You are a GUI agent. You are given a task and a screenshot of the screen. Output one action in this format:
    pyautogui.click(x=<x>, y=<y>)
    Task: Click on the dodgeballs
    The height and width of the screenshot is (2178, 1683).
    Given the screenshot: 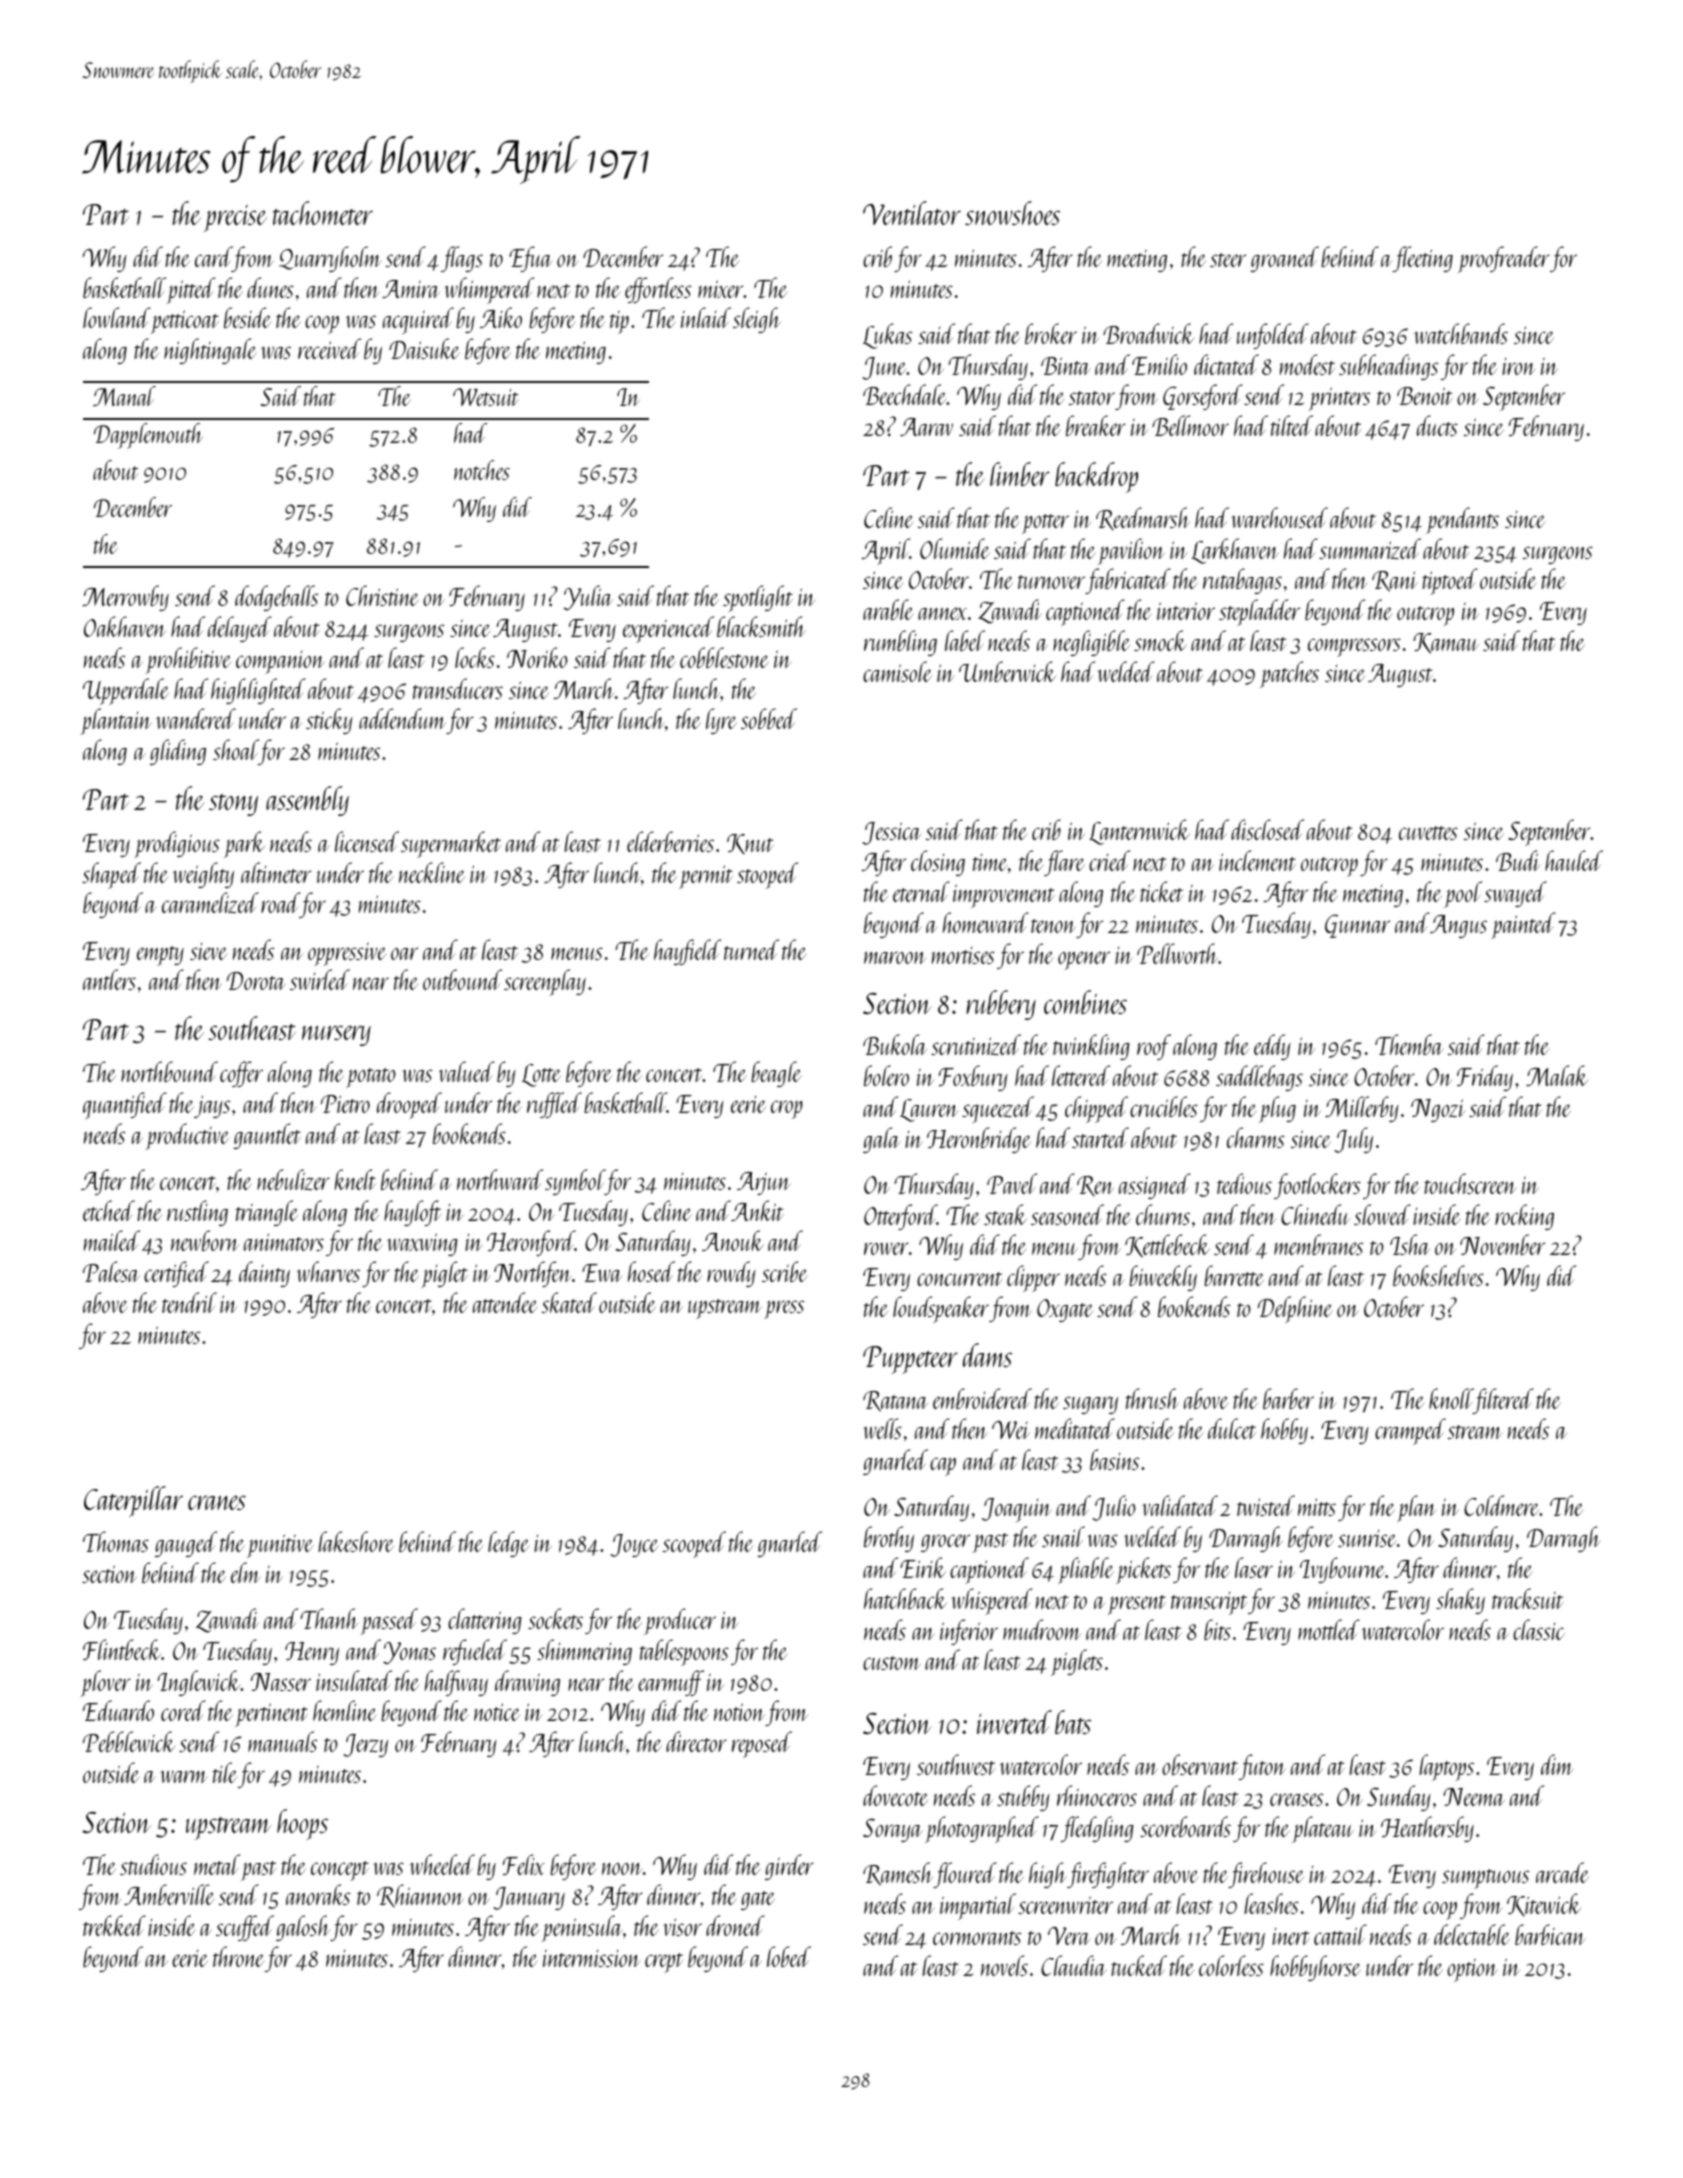 What is the action you would take?
    pyautogui.click(x=276, y=598)
